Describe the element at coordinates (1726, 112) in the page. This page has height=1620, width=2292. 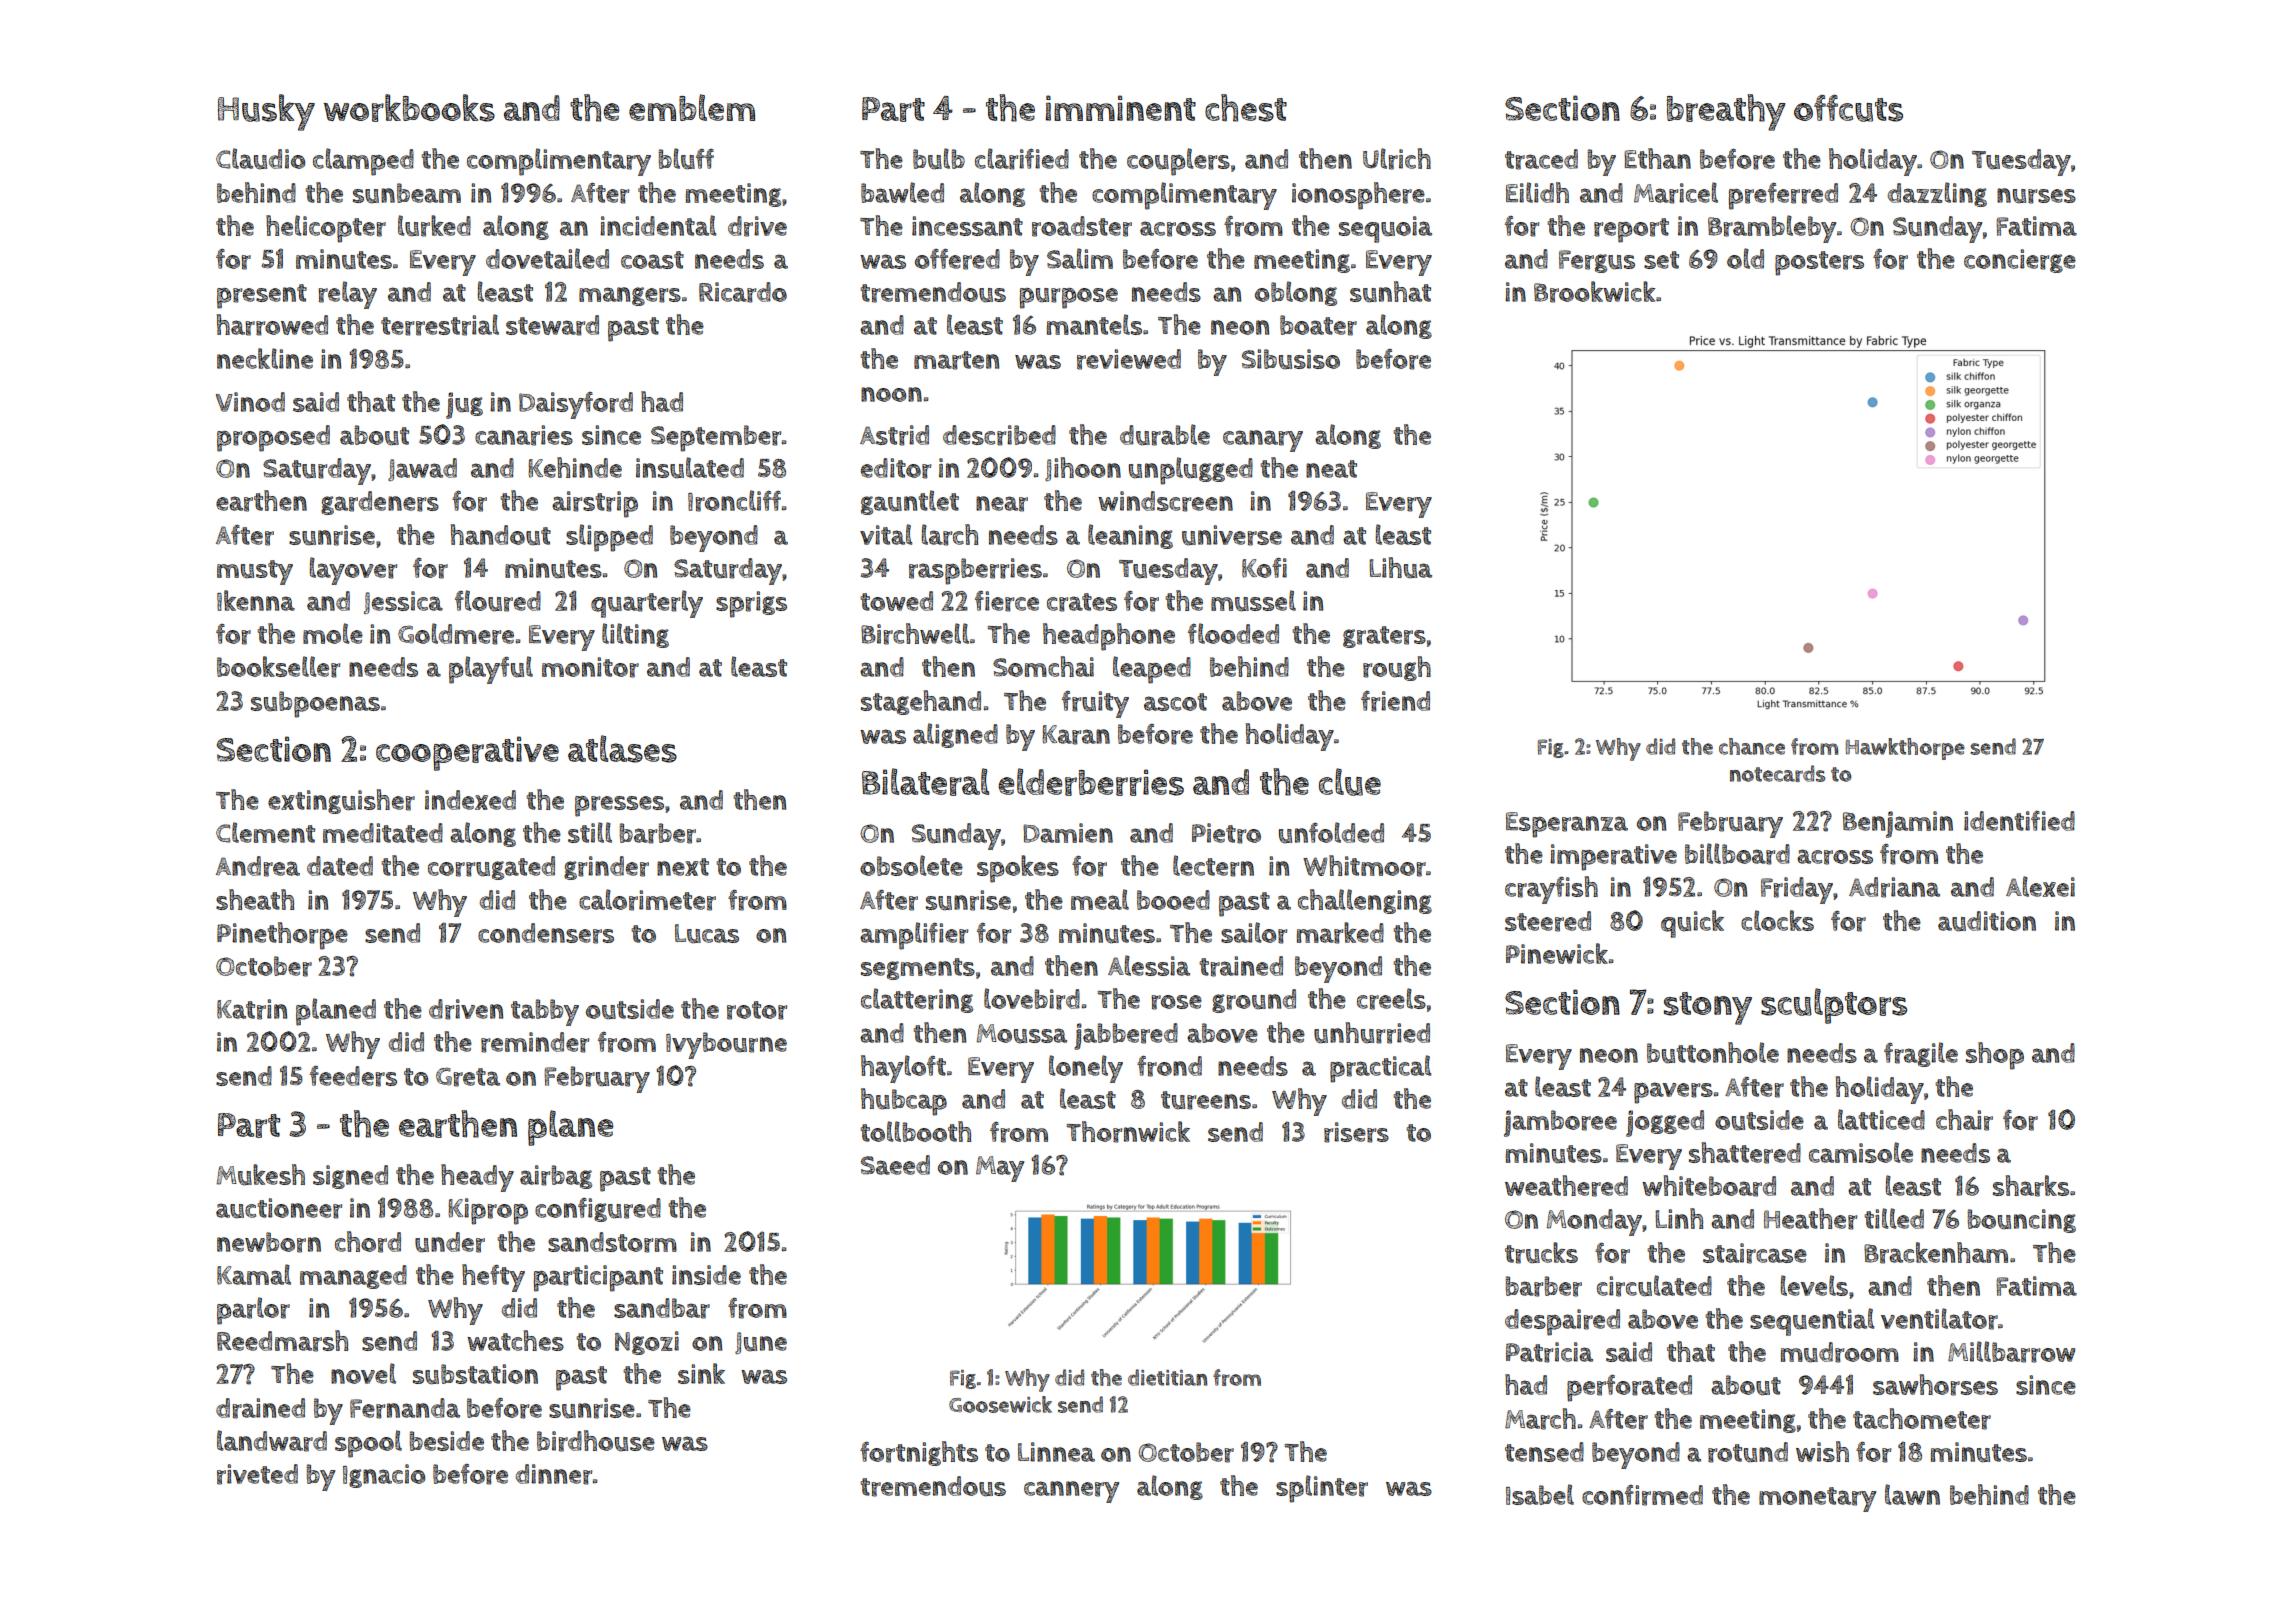
I see `breathy` at that location.
